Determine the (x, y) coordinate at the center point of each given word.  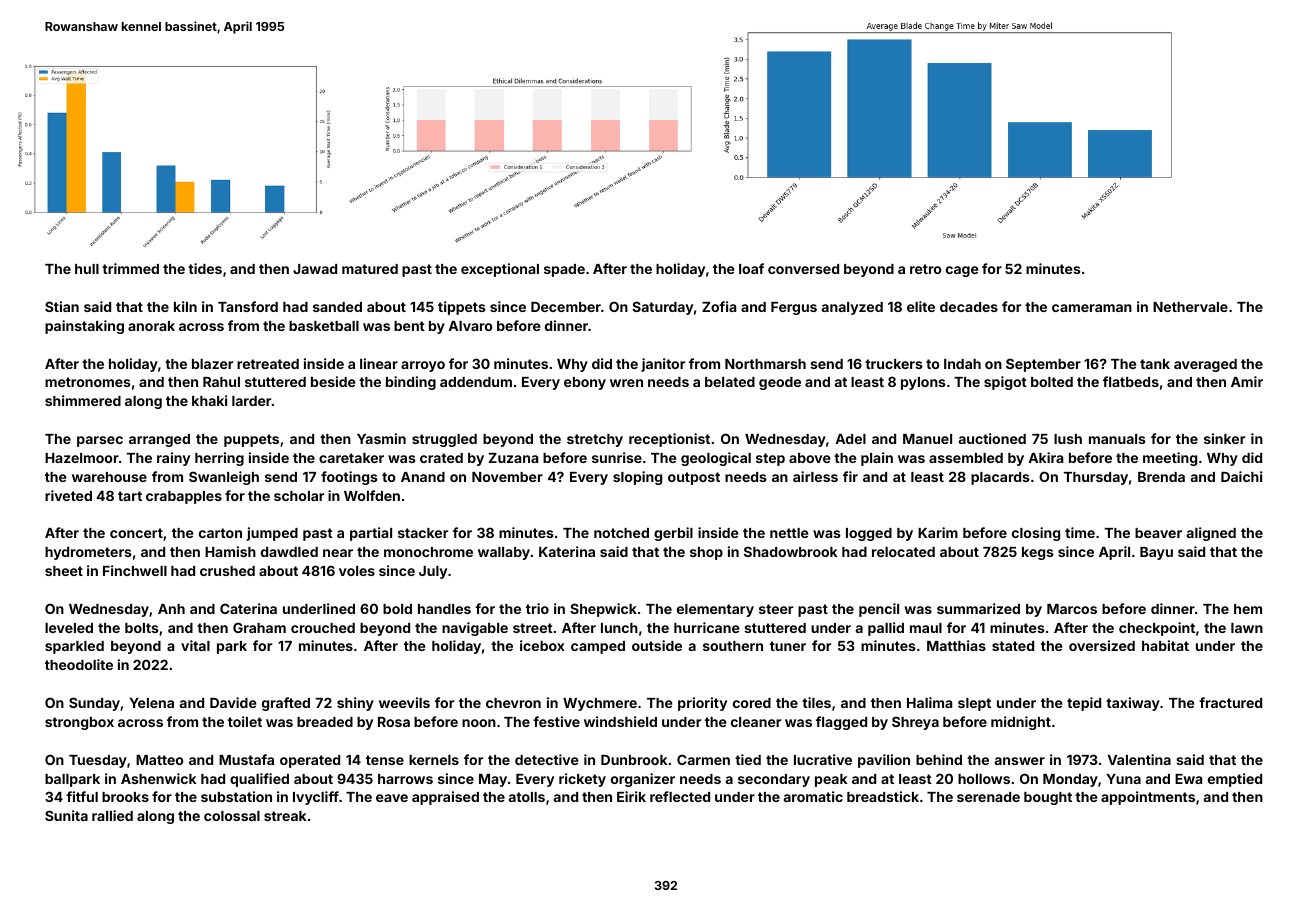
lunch (619, 628)
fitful (82, 796)
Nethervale (1190, 307)
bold (397, 609)
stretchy (595, 440)
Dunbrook (634, 760)
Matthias (956, 645)
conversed (803, 269)
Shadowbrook (790, 551)
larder (251, 401)
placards (1000, 478)
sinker (1224, 438)
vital (195, 645)
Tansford (248, 306)
